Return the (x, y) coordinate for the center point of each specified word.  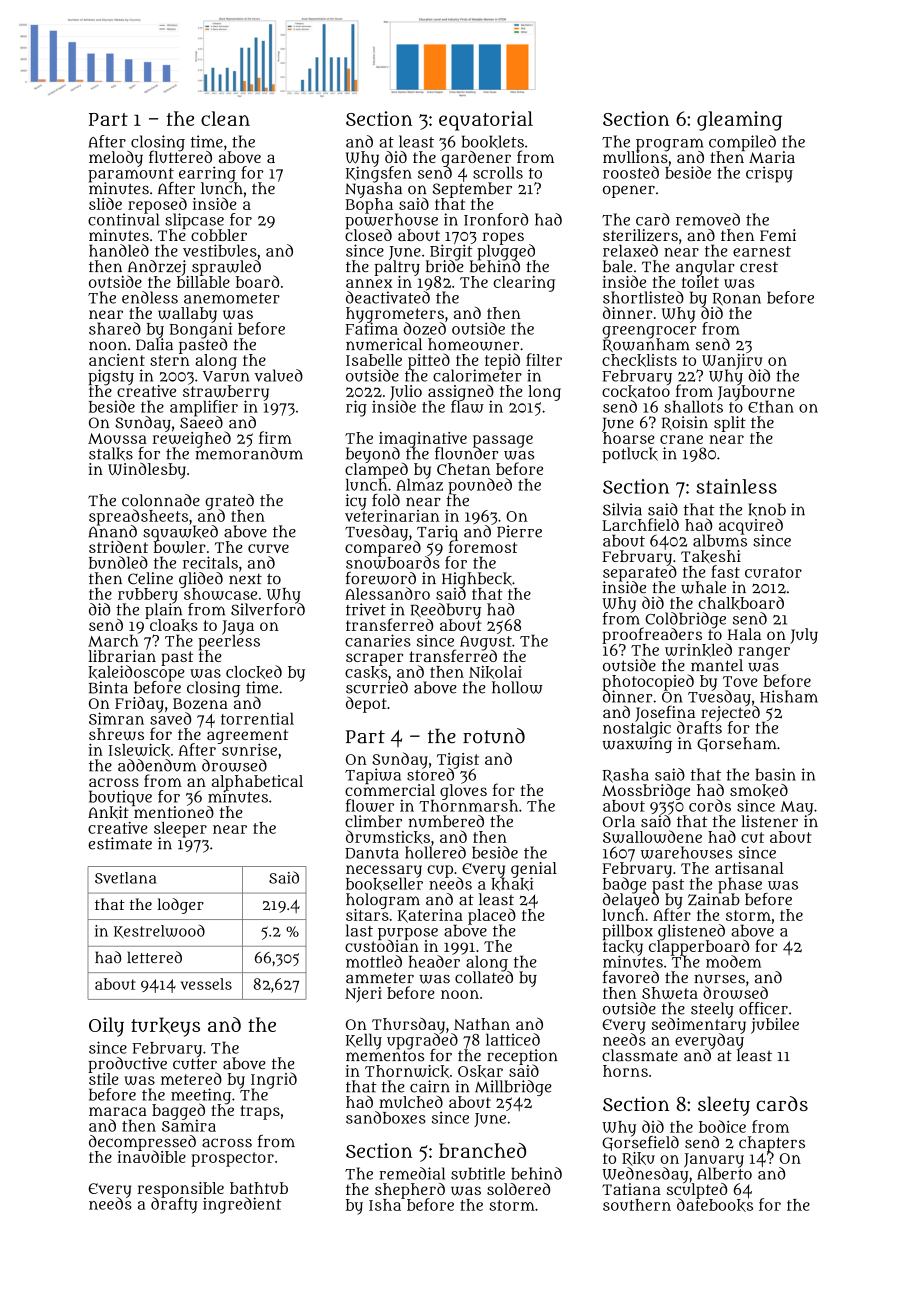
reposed (157, 205)
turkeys (165, 1027)
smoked (759, 790)
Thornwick (407, 1071)
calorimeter (477, 375)
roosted (631, 172)
